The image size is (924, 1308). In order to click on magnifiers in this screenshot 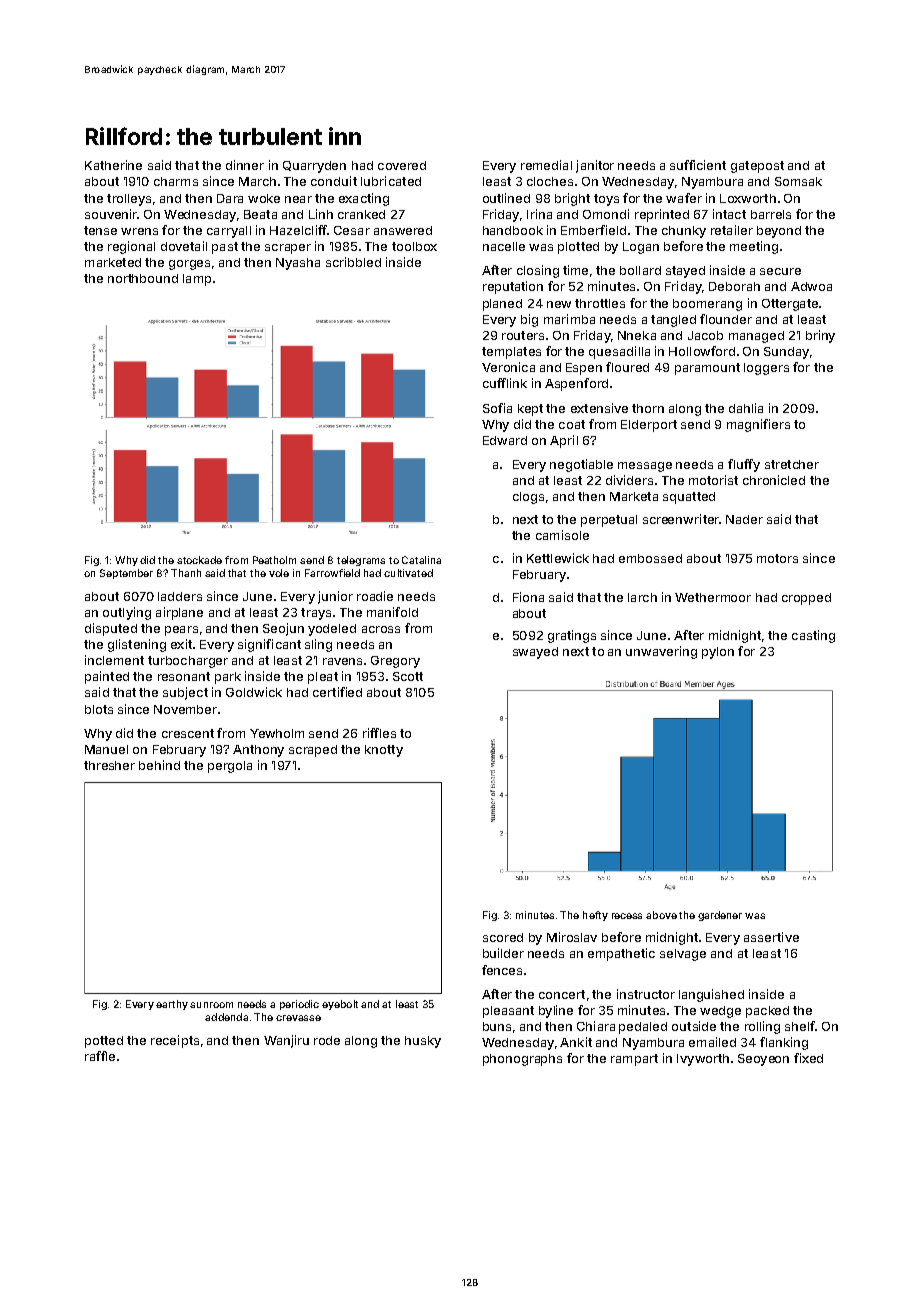, I will do `click(758, 425)`.
